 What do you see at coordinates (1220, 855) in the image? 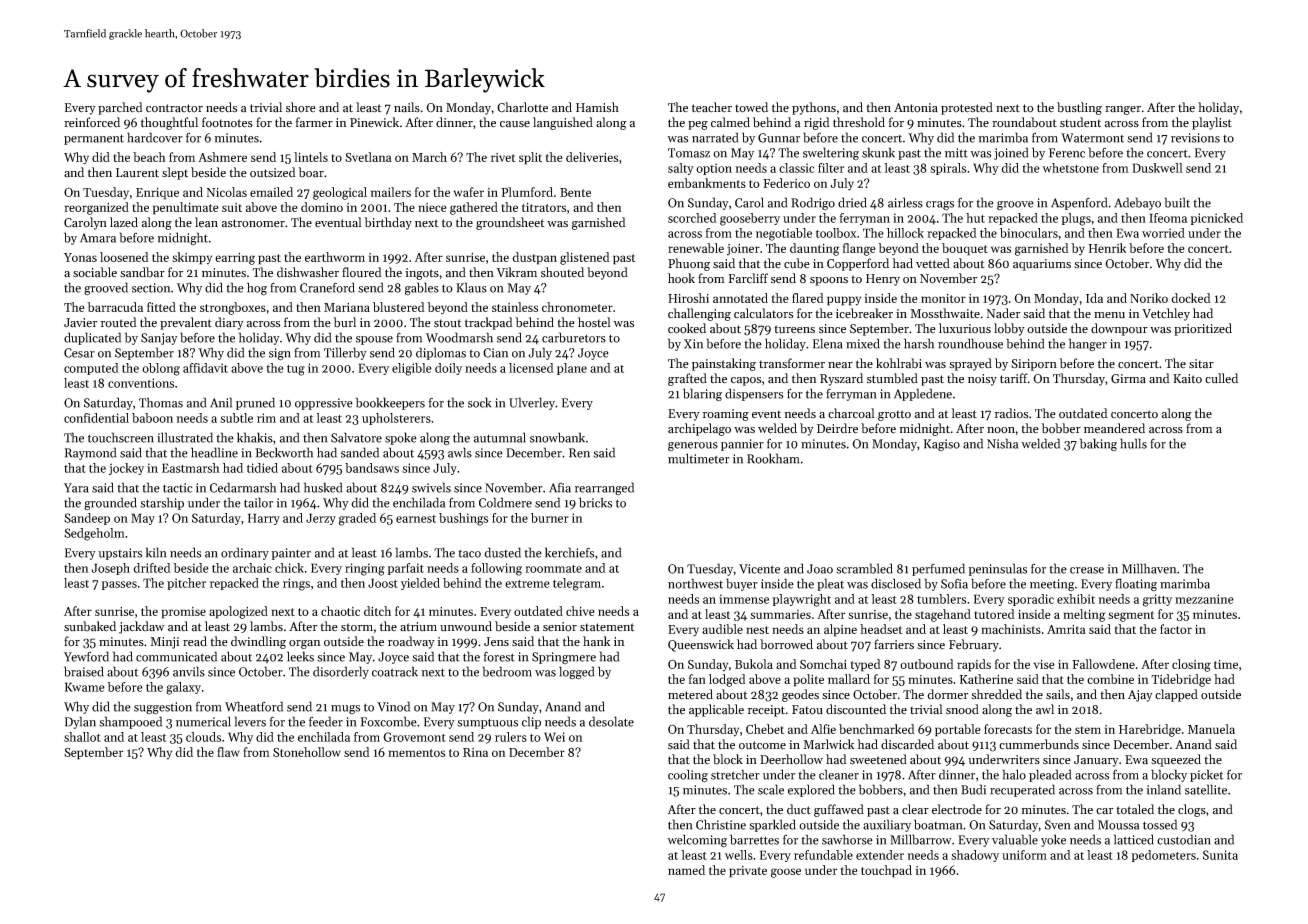
I see `Sunita` at bounding box center [1220, 855].
